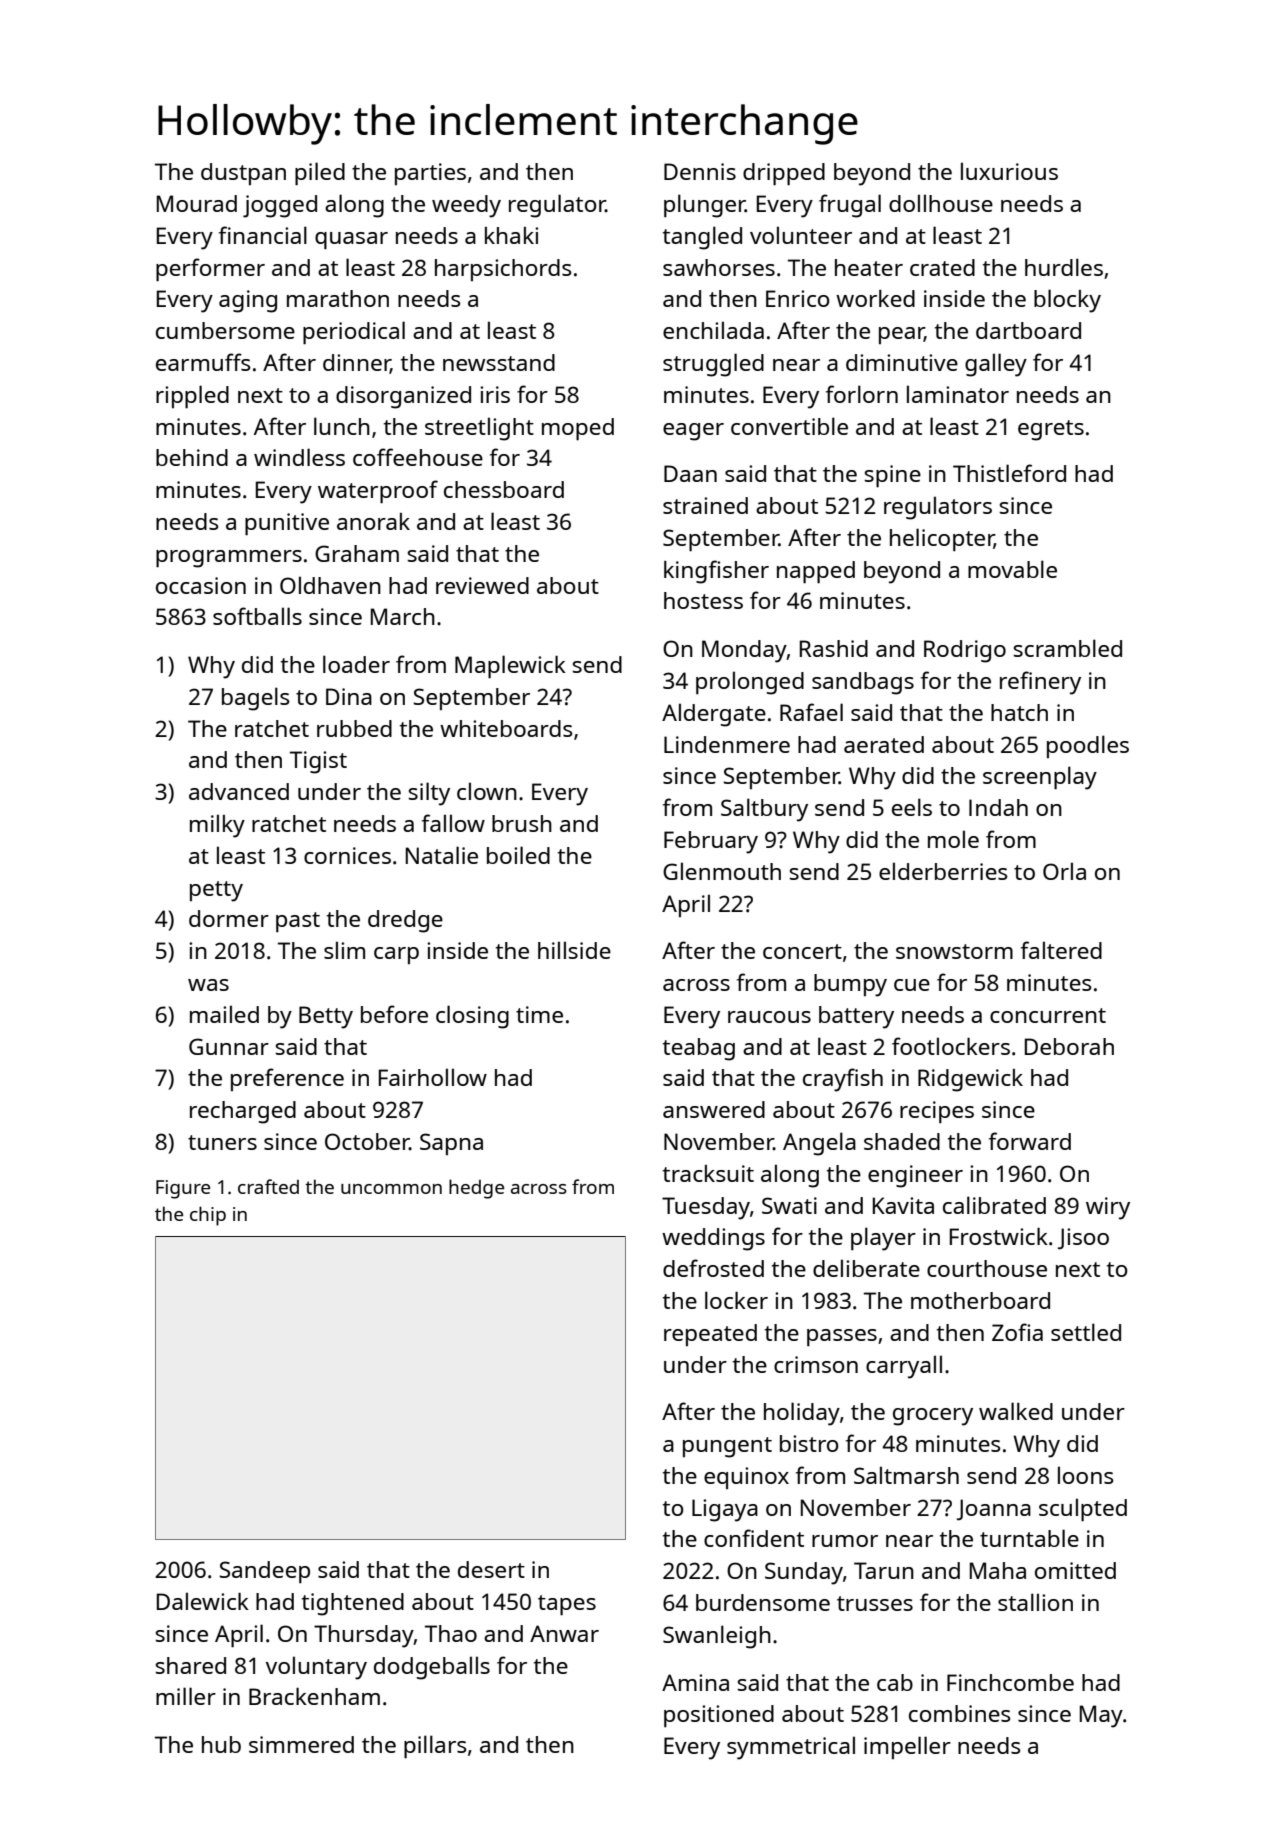 The width and height of the screenshot is (1288, 1821). I want to click on financial, so click(263, 235).
